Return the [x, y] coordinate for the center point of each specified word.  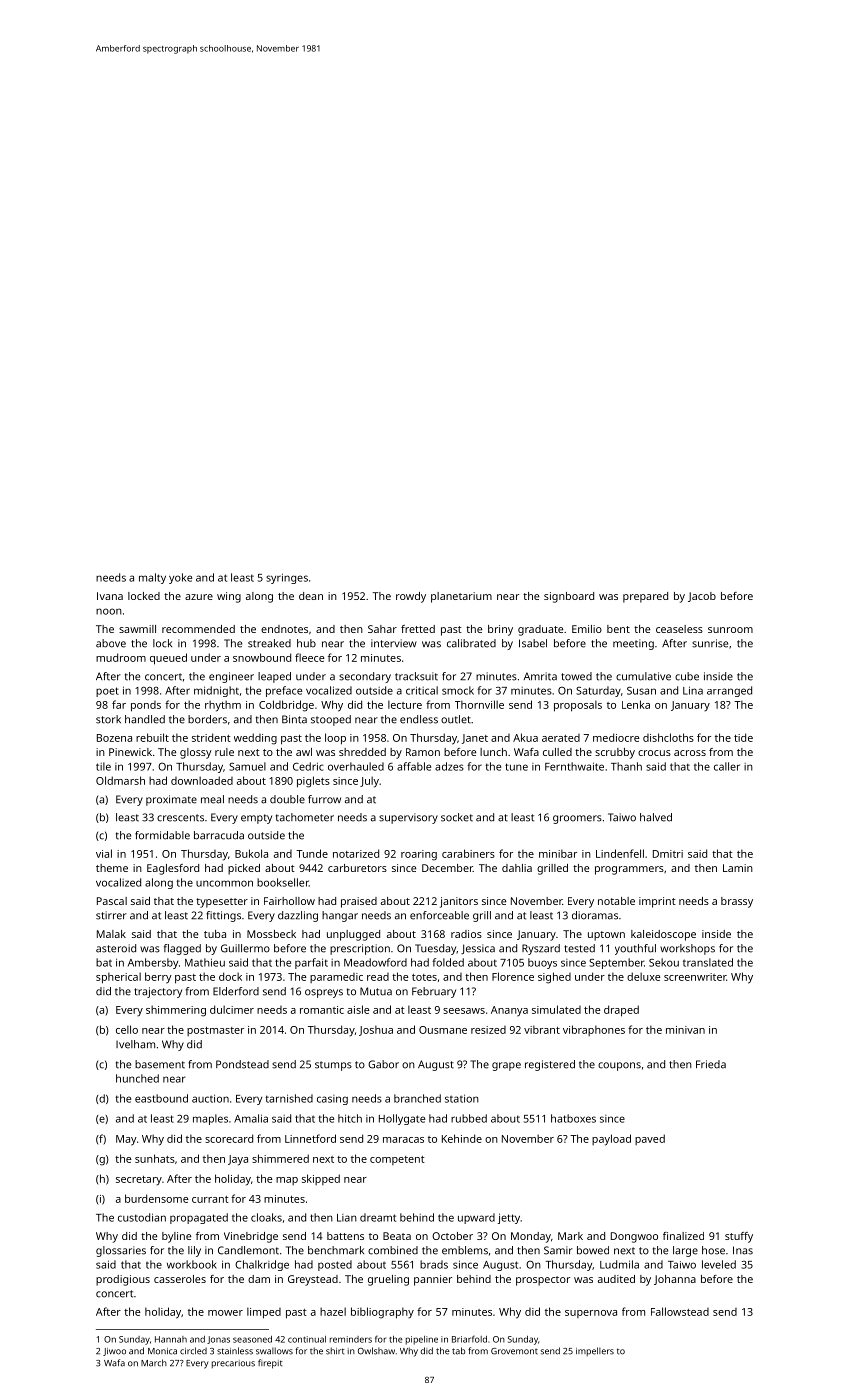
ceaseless [679, 629]
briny [500, 630]
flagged [182, 949]
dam [259, 1279]
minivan [685, 1030]
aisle [358, 1009]
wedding [255, 739]
